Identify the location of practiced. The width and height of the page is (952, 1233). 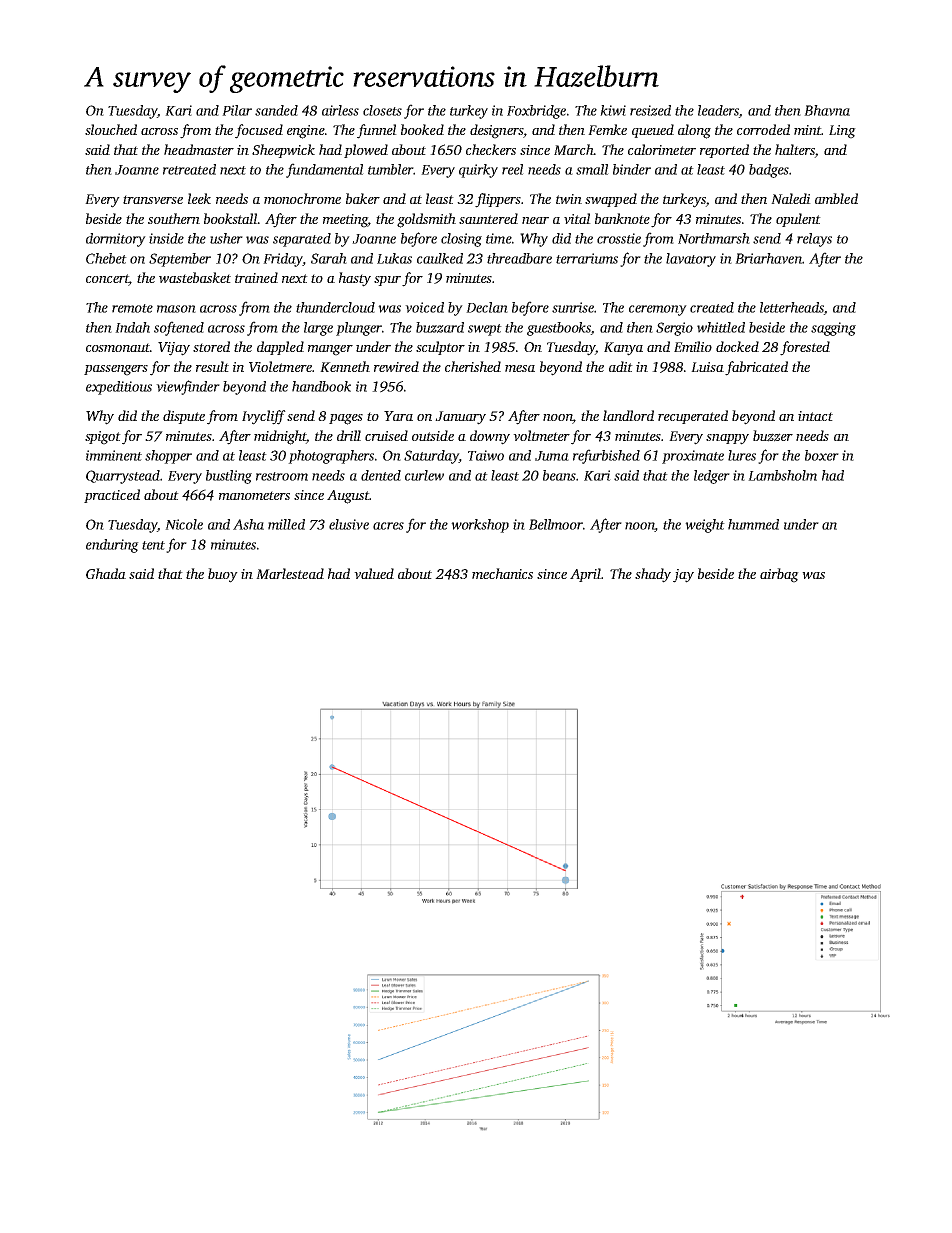
(112, 496).
